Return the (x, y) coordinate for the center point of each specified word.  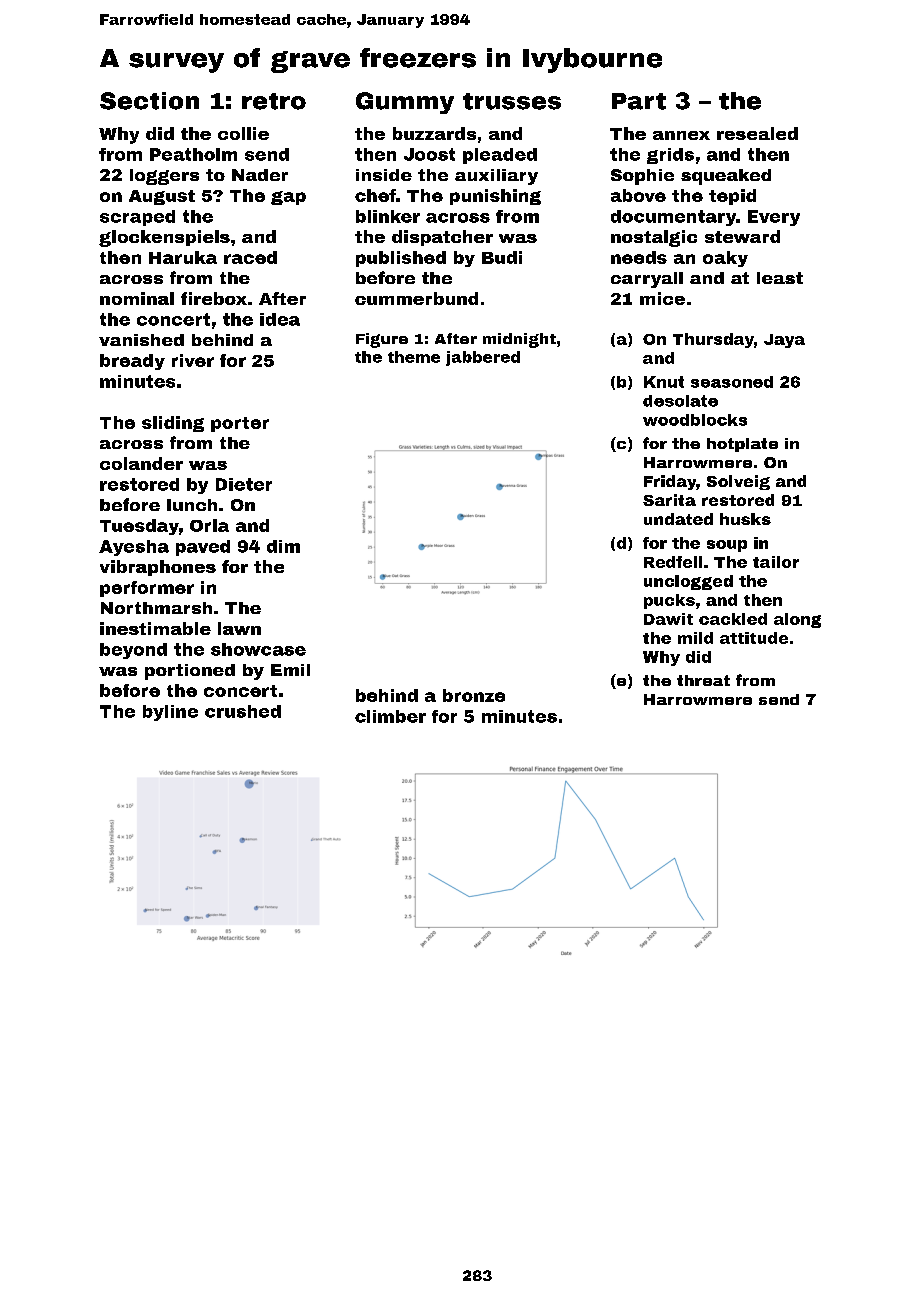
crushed (243, 711)
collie (243, 133)
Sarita (669, 500)
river (193, 360)
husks (745, 519)
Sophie (642, 177)
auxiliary (496, 177)
